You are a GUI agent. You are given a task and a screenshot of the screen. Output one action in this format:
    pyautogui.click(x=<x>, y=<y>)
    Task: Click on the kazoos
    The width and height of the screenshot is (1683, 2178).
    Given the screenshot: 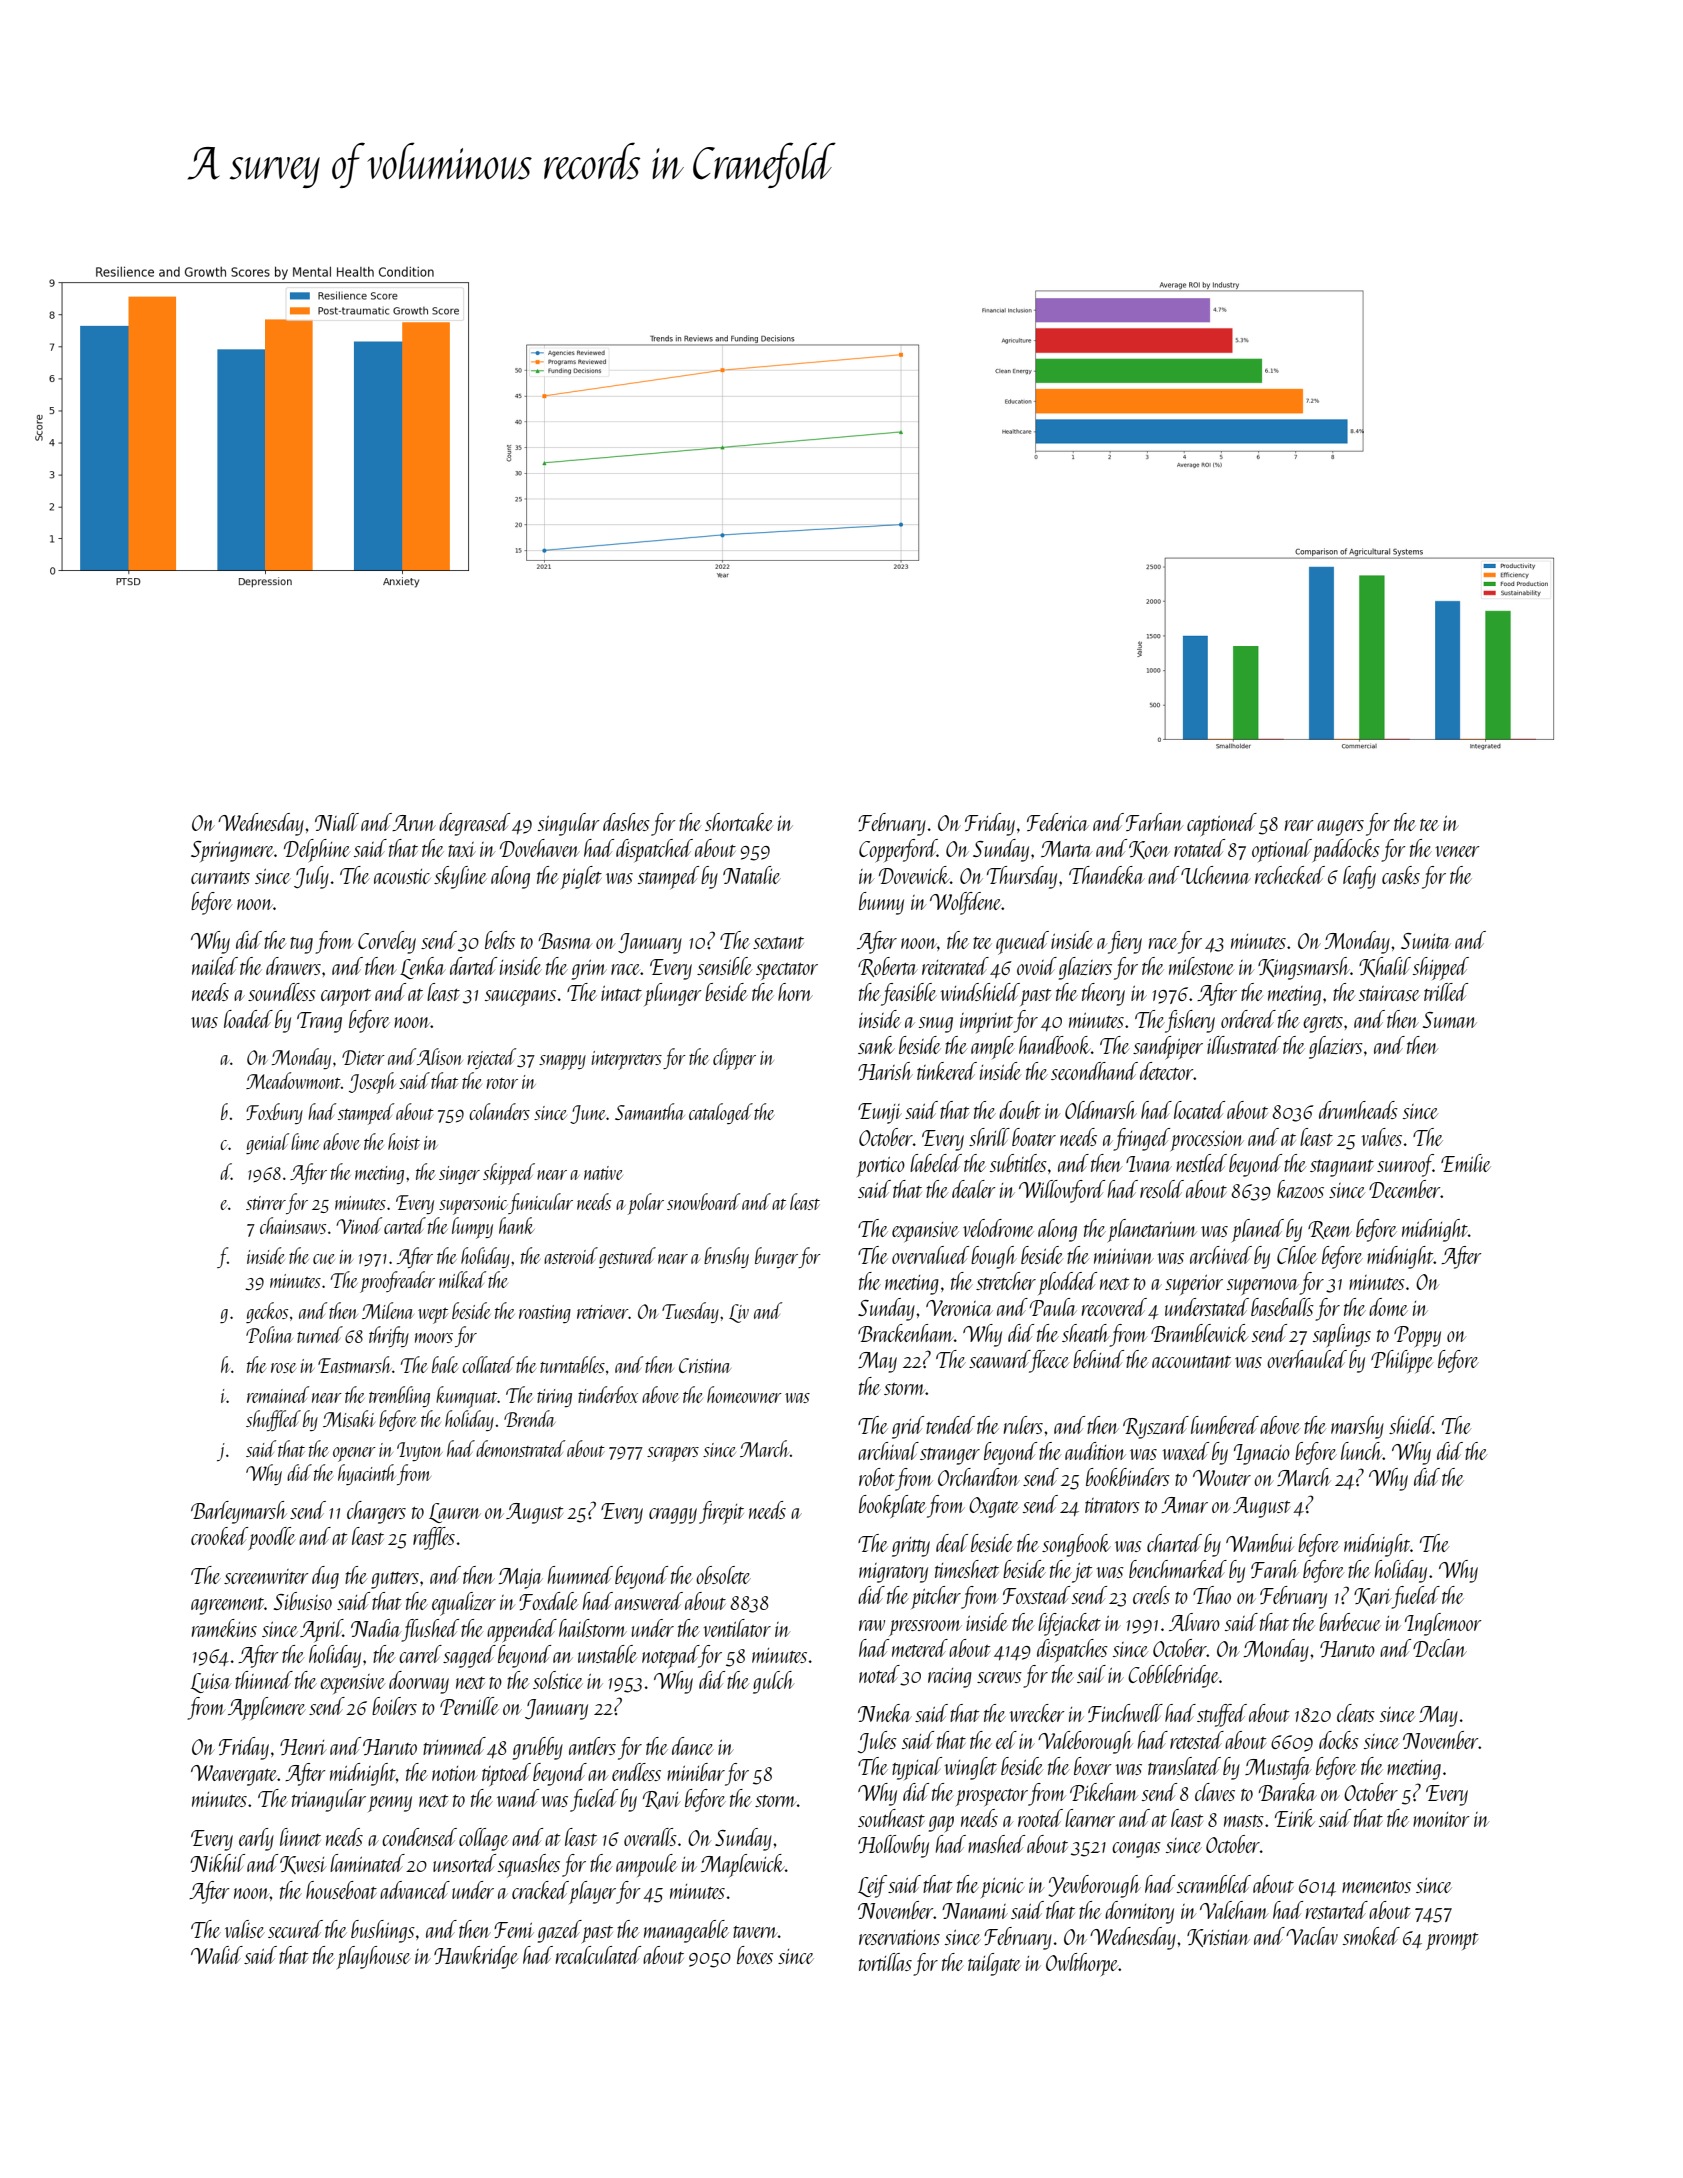 What is the action you would take?
    pyautogui.click(x=1300, y=1189)
